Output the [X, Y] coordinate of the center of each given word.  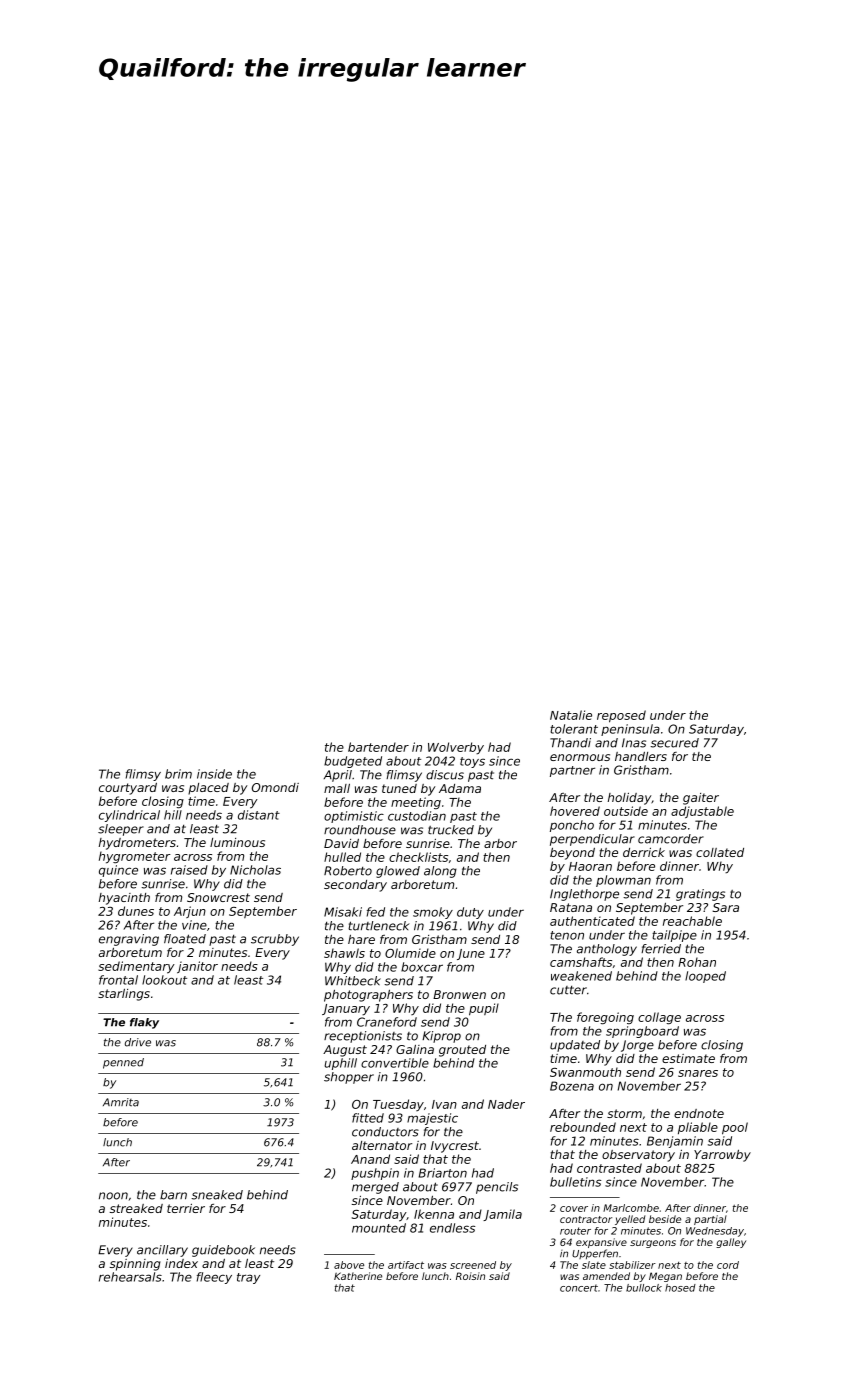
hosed [680, 1288]
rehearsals [130, 1277]
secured [674, 743]
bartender [378, 747]
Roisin [470, 1276]
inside [214, 774]
